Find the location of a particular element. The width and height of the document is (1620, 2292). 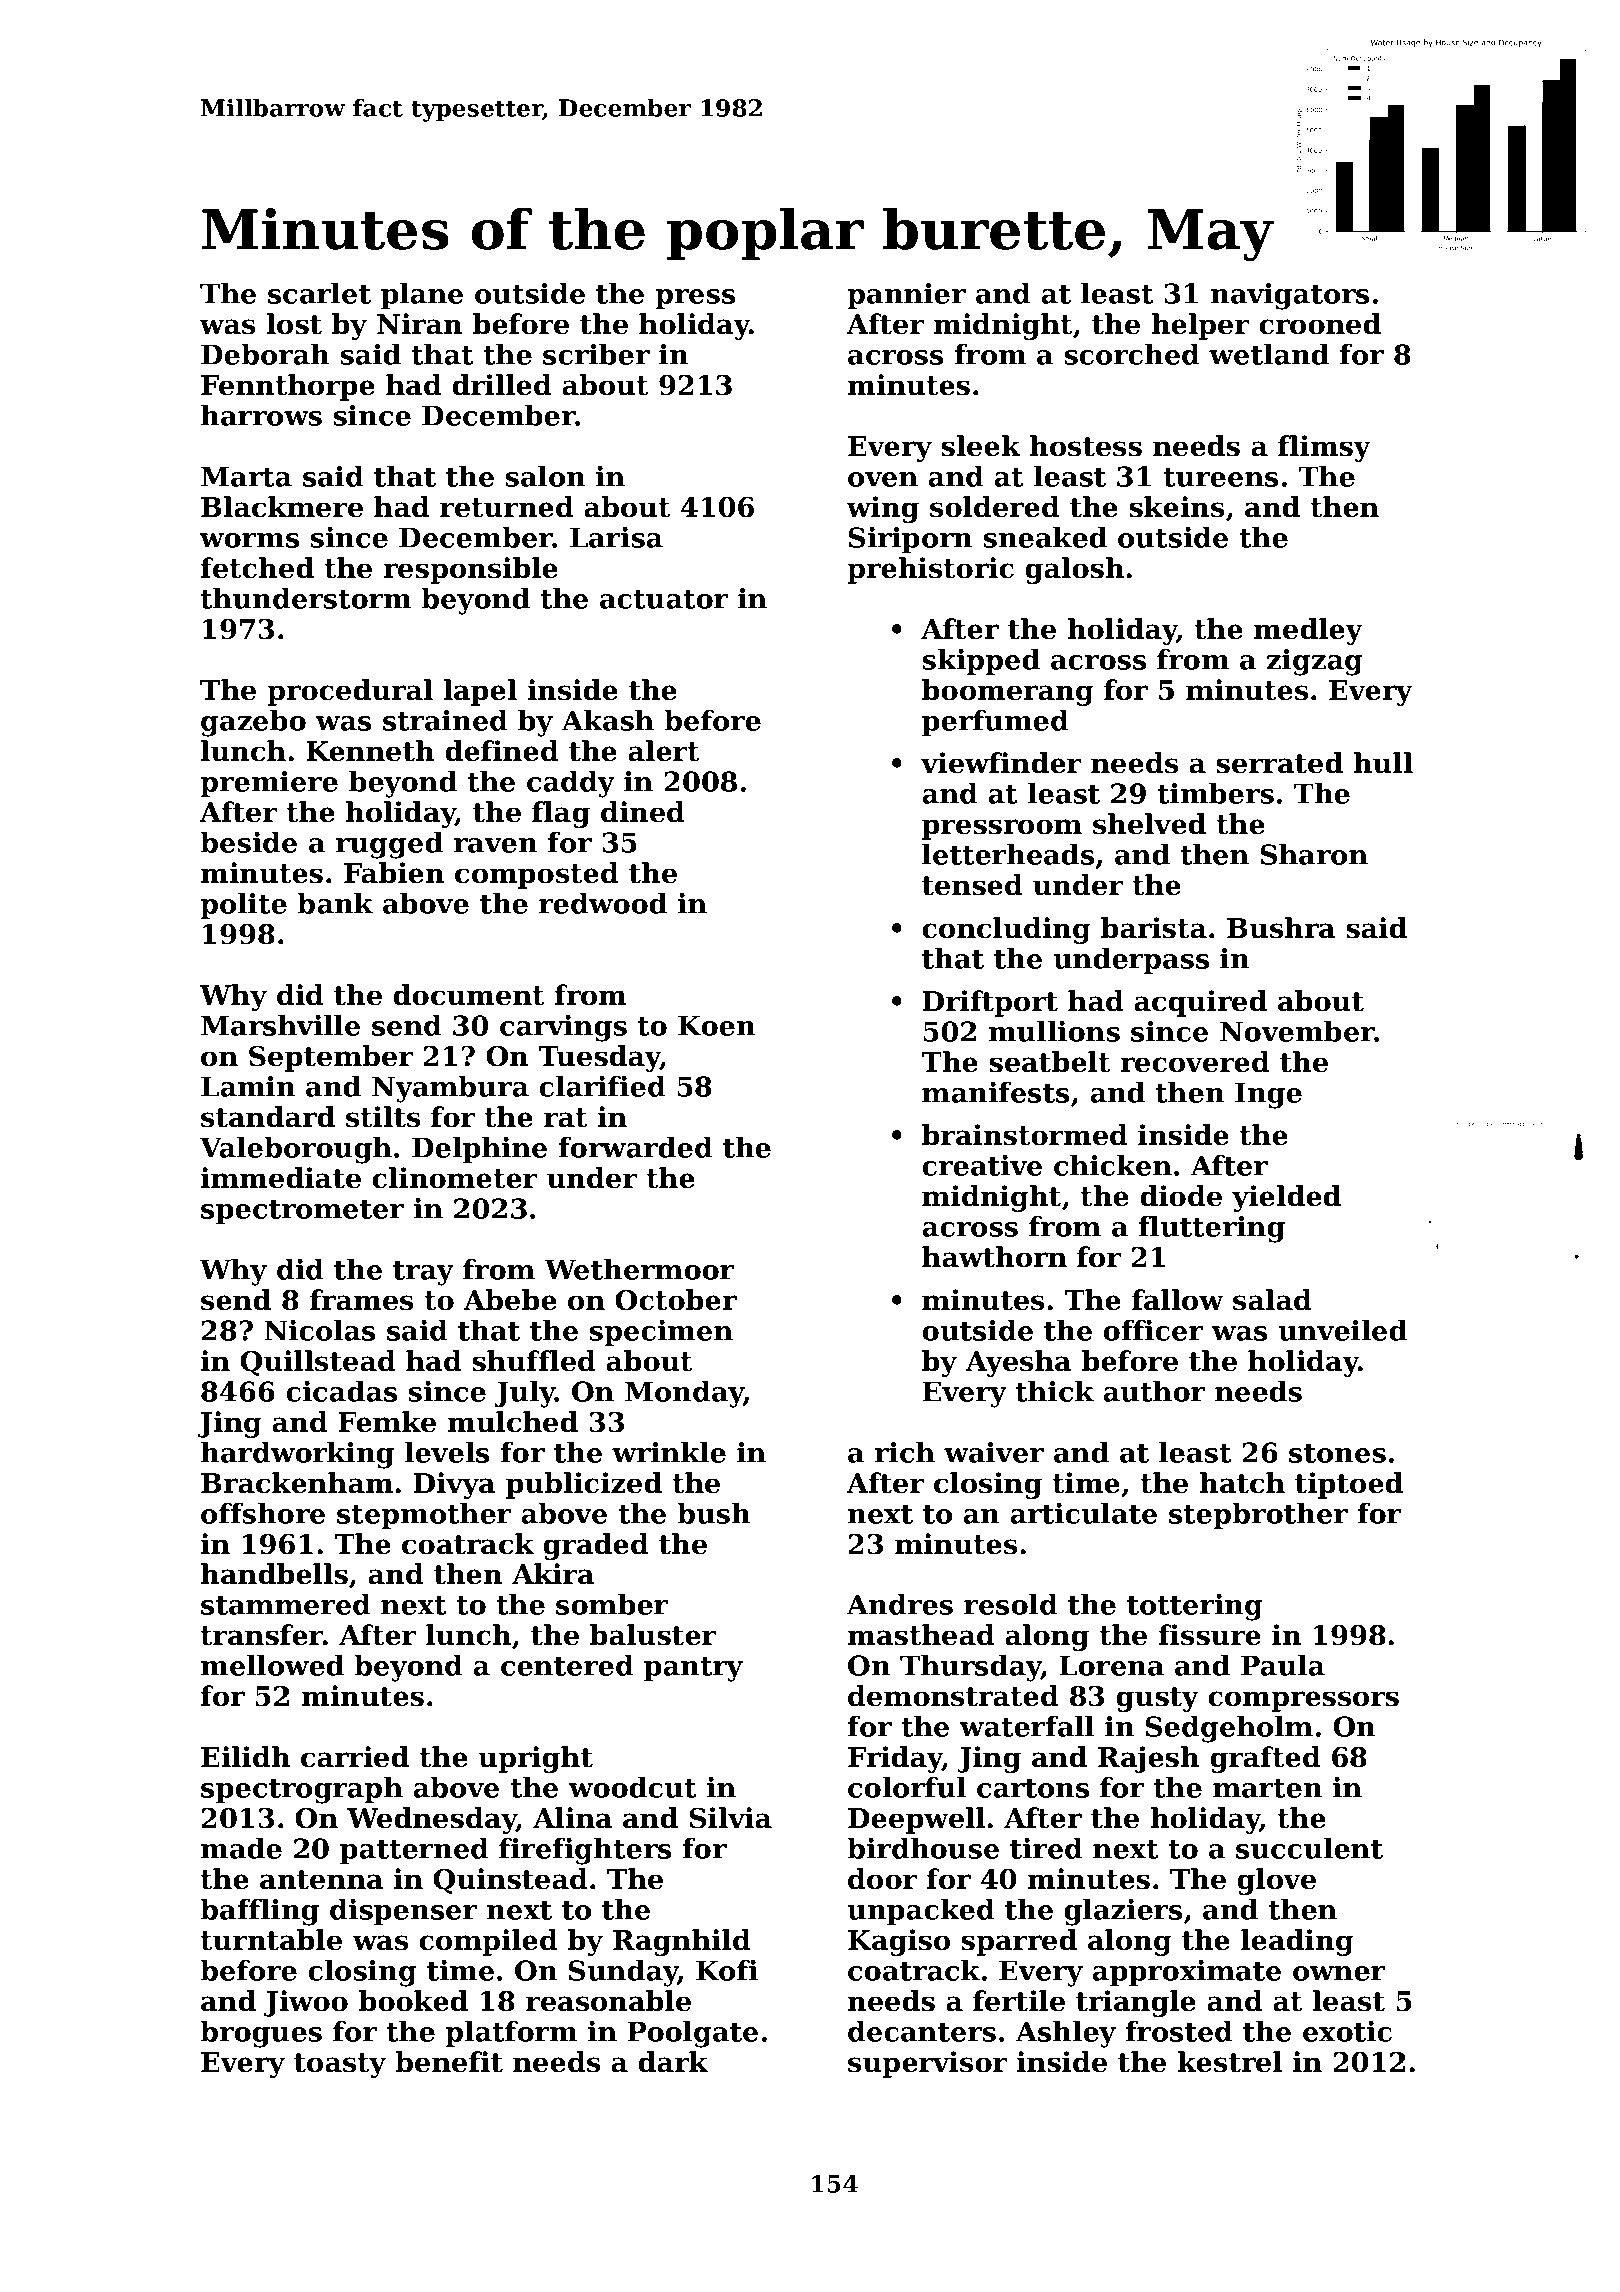

Marta is located at coordinates (246, 476).
